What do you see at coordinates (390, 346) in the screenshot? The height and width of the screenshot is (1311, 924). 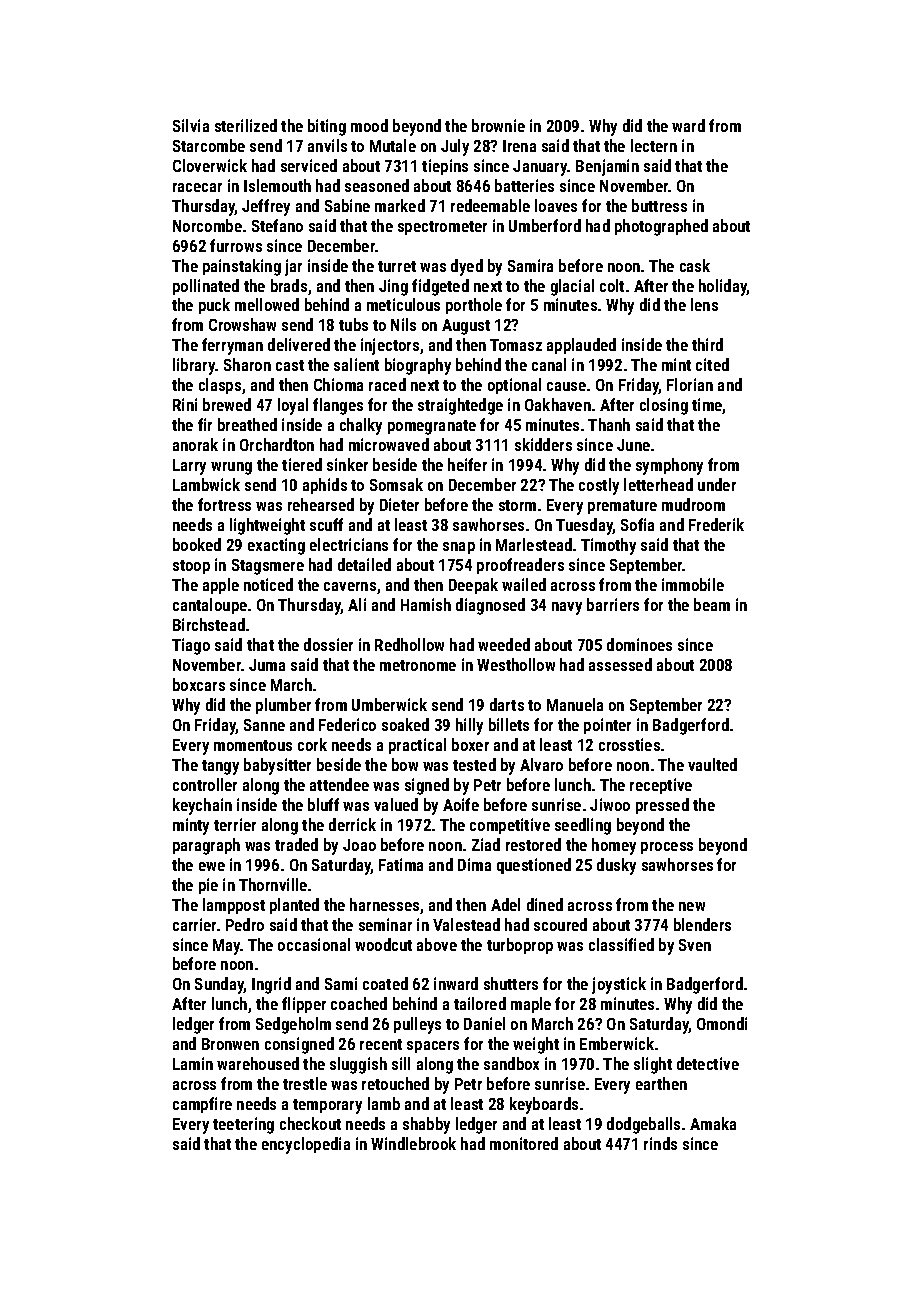 I see `injectors` at bounding box center [390, 346].
